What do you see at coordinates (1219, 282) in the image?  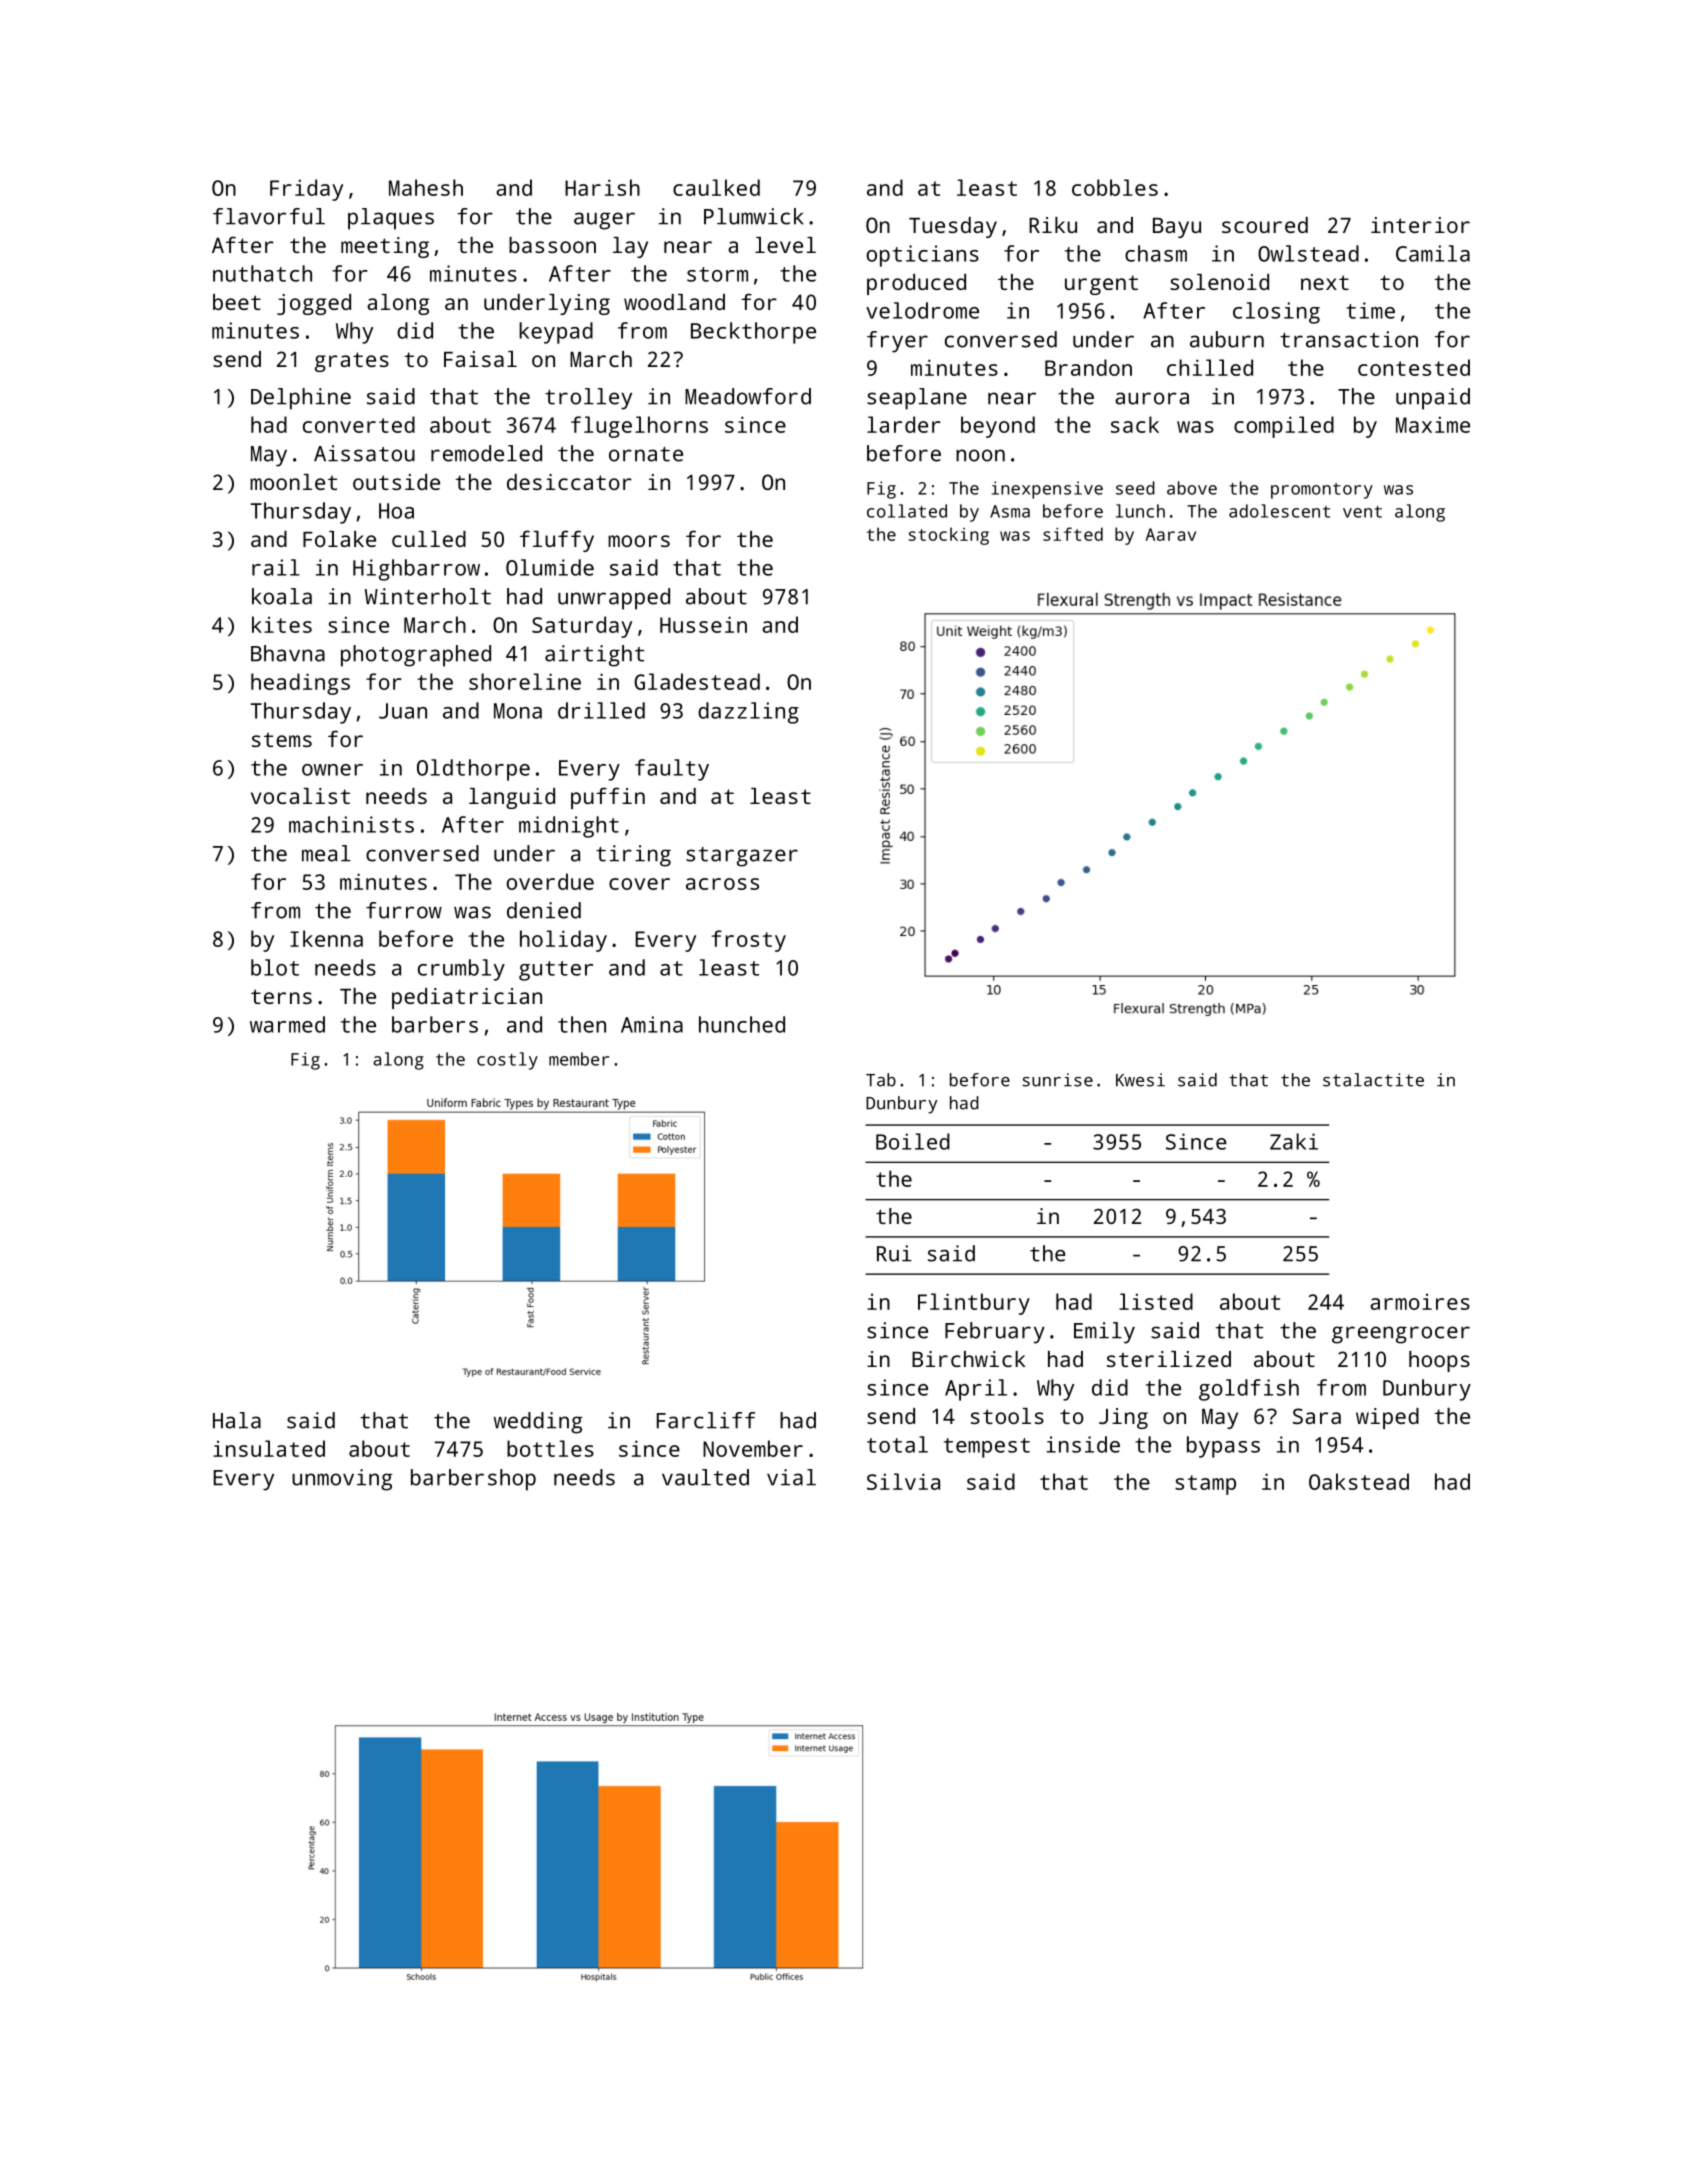 I see `solenoid` at bounding box center [1219, 282].
